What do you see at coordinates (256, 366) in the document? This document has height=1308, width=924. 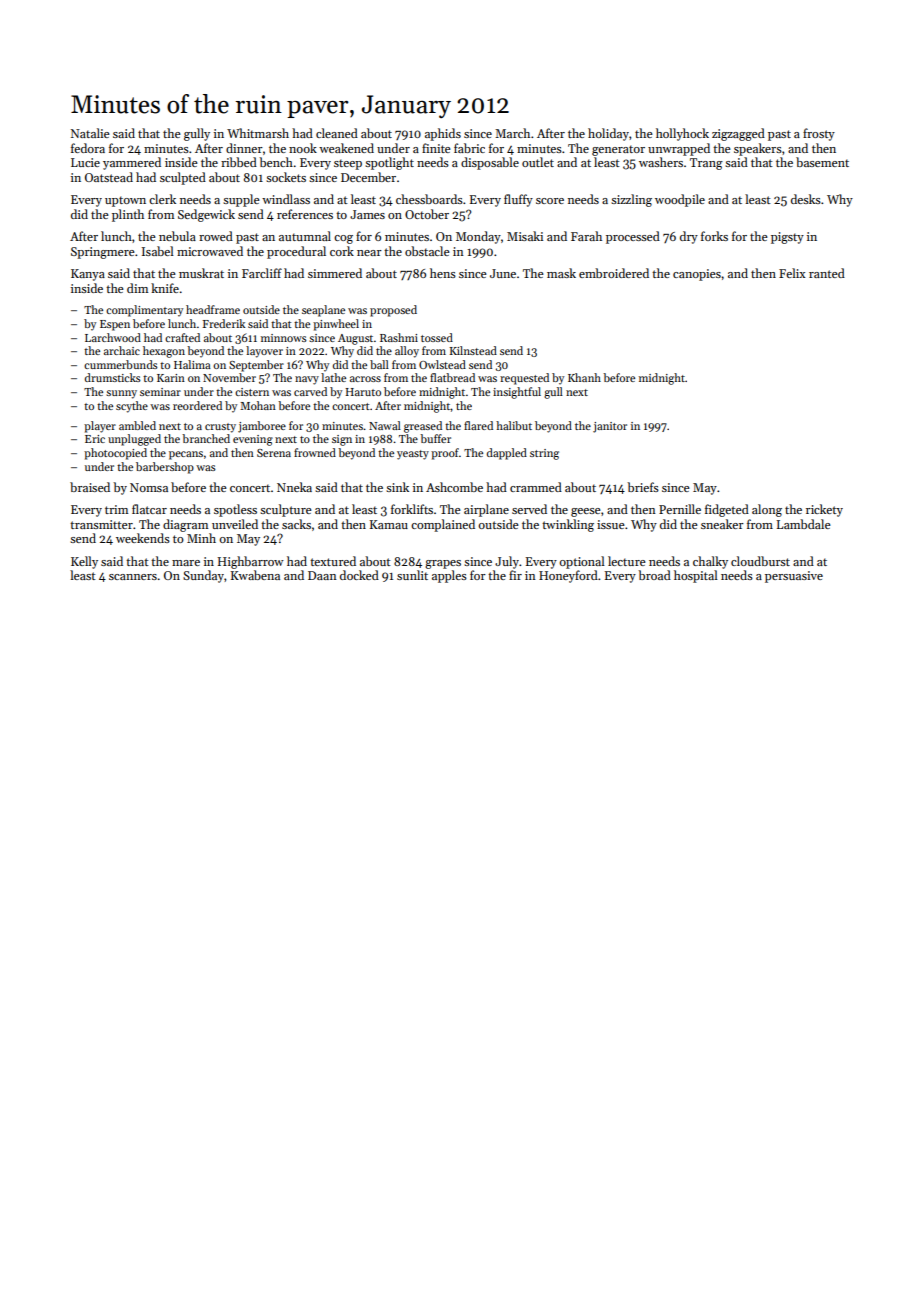 I see `September` at bounding box center [256, 366].
